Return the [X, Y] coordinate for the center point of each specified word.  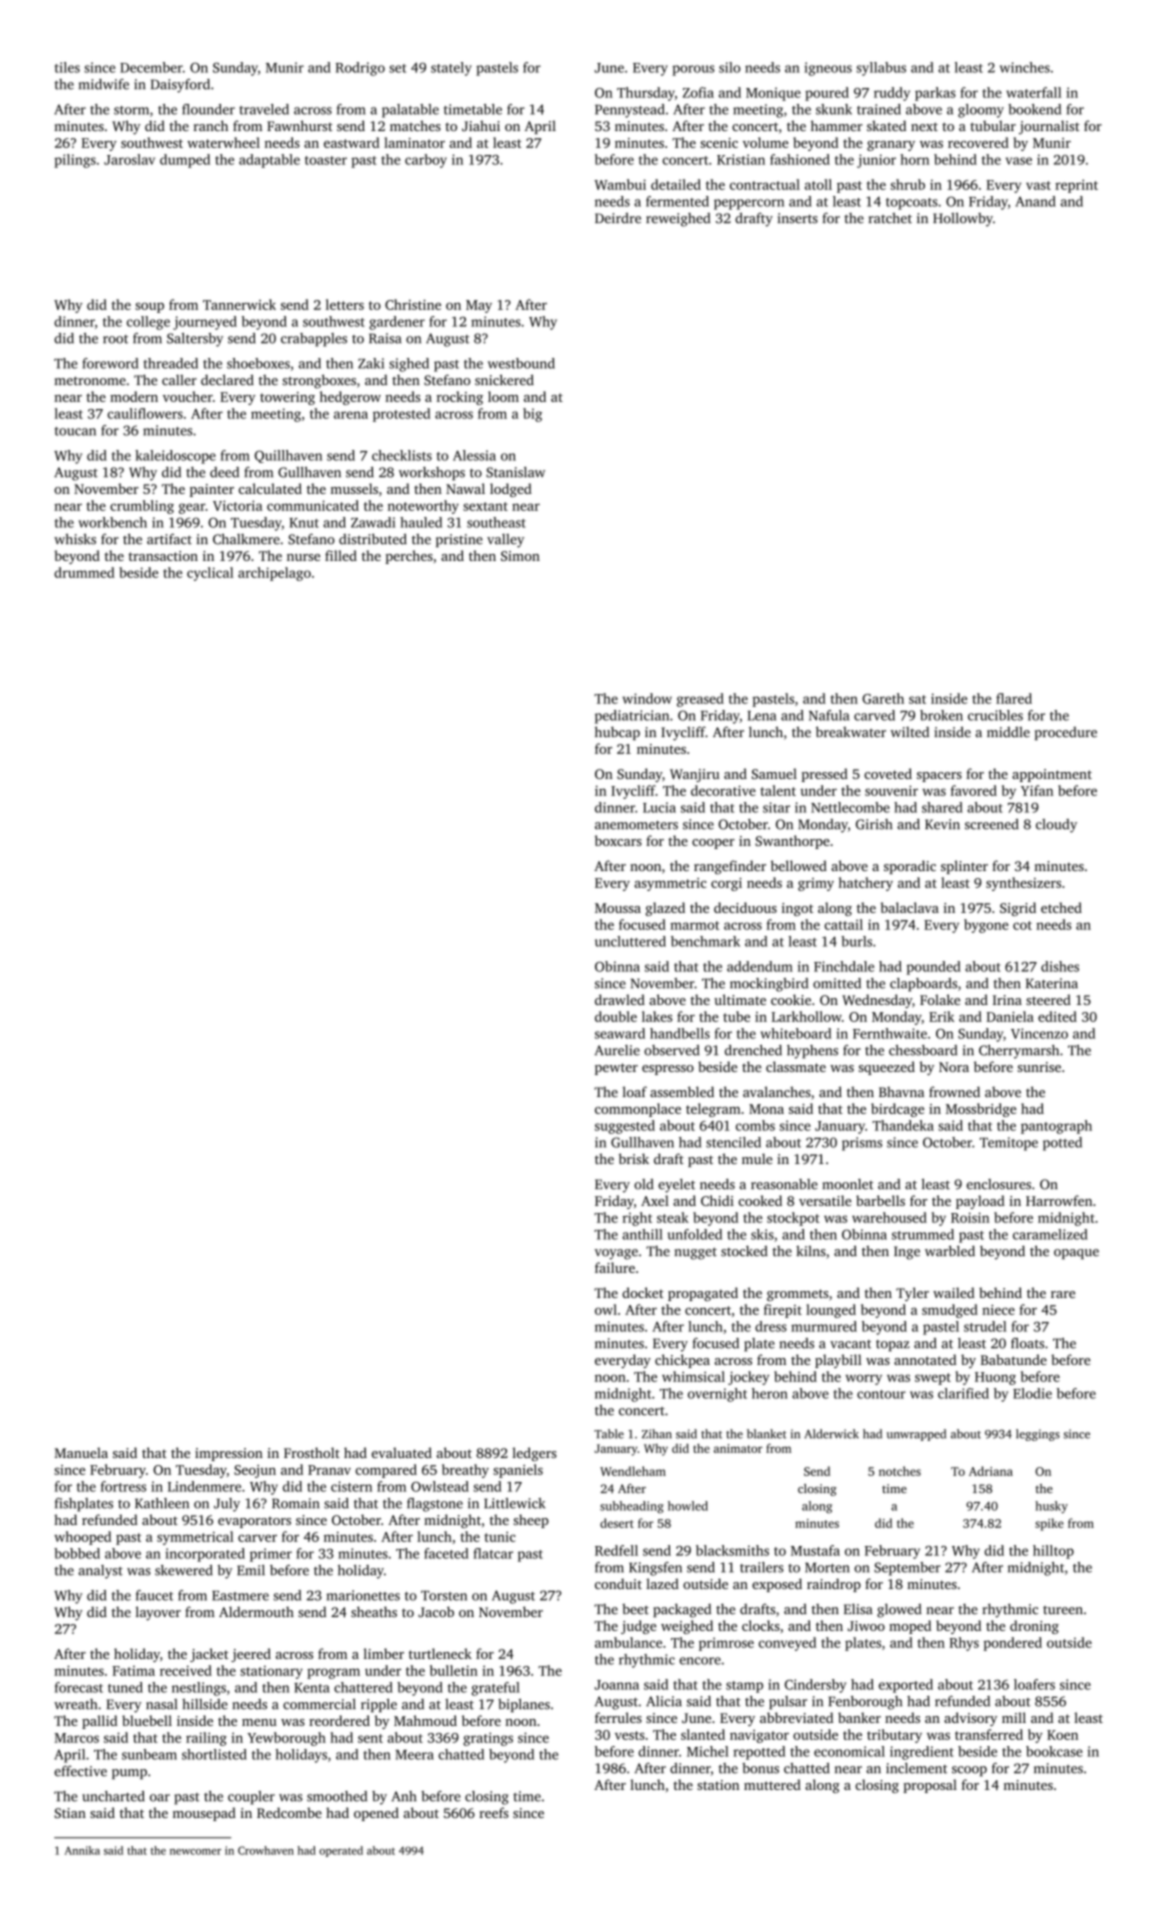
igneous [828, 69]
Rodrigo [360, 69]
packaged [682, 1610]
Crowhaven [266, 1850]
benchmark [705, 941]
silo [729, 67]
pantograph [1056, 1127]
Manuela [81, 1452]
